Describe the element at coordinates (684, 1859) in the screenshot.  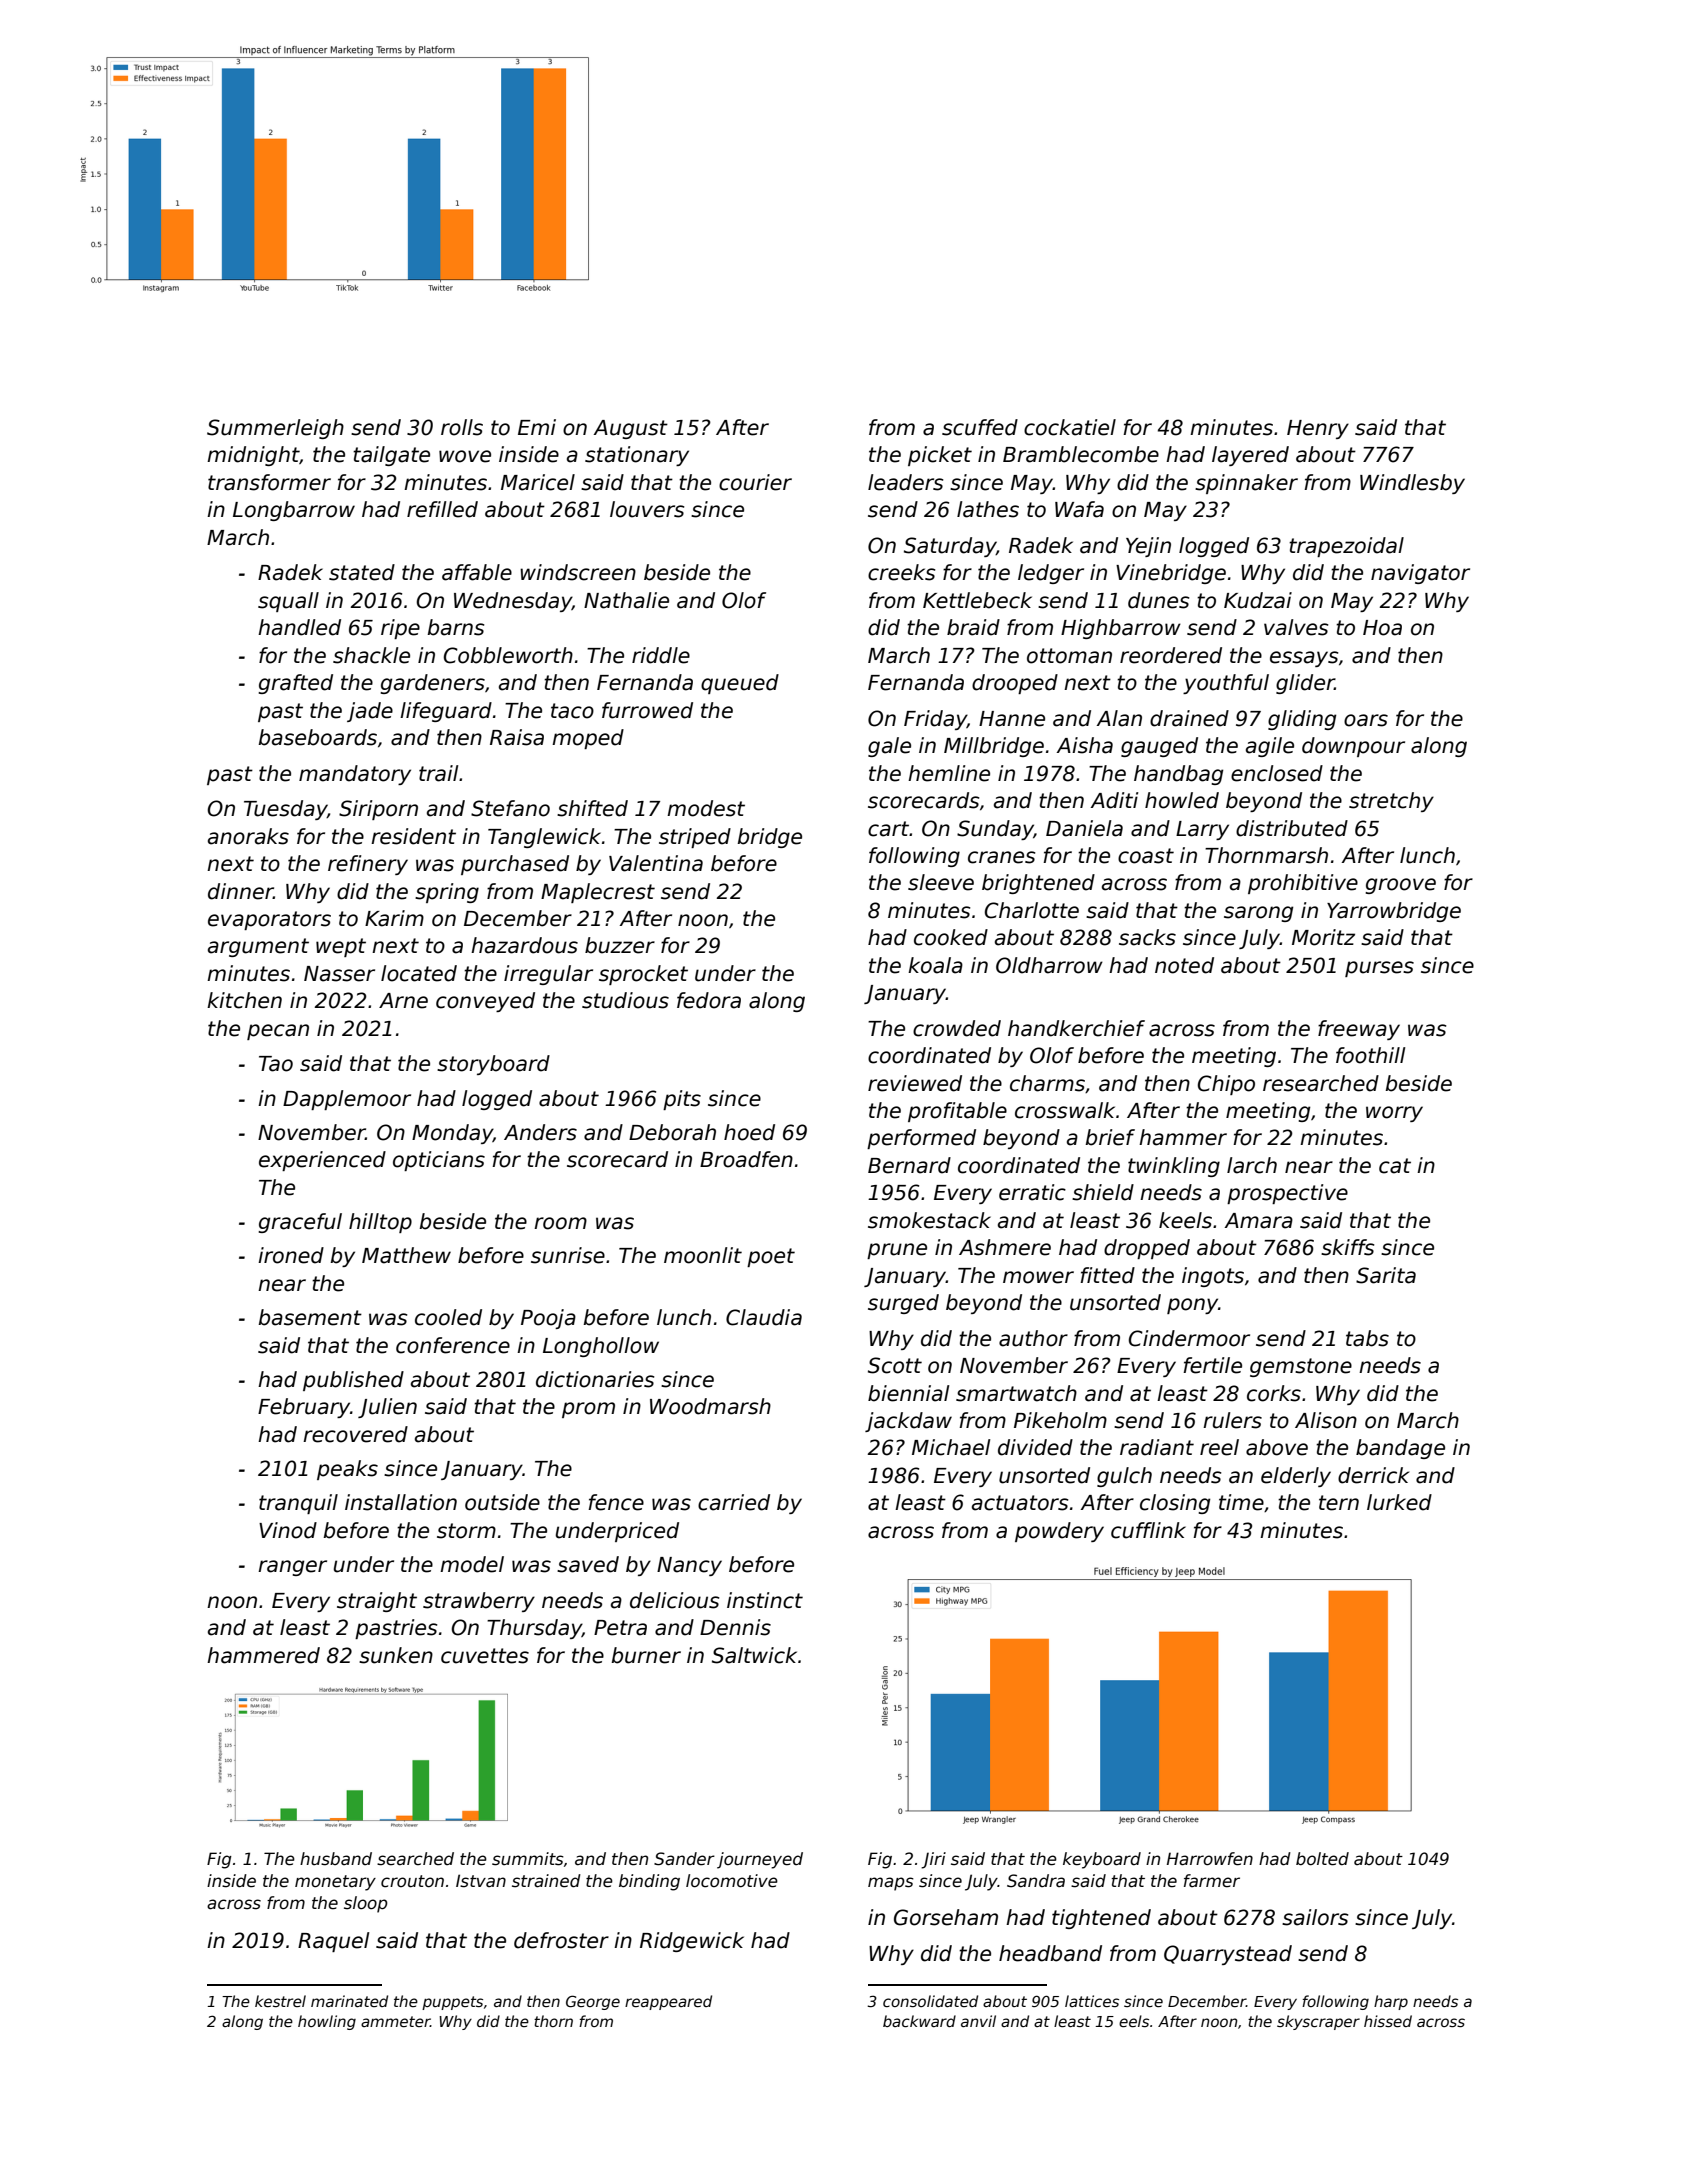
I see `Sander` at that location.
